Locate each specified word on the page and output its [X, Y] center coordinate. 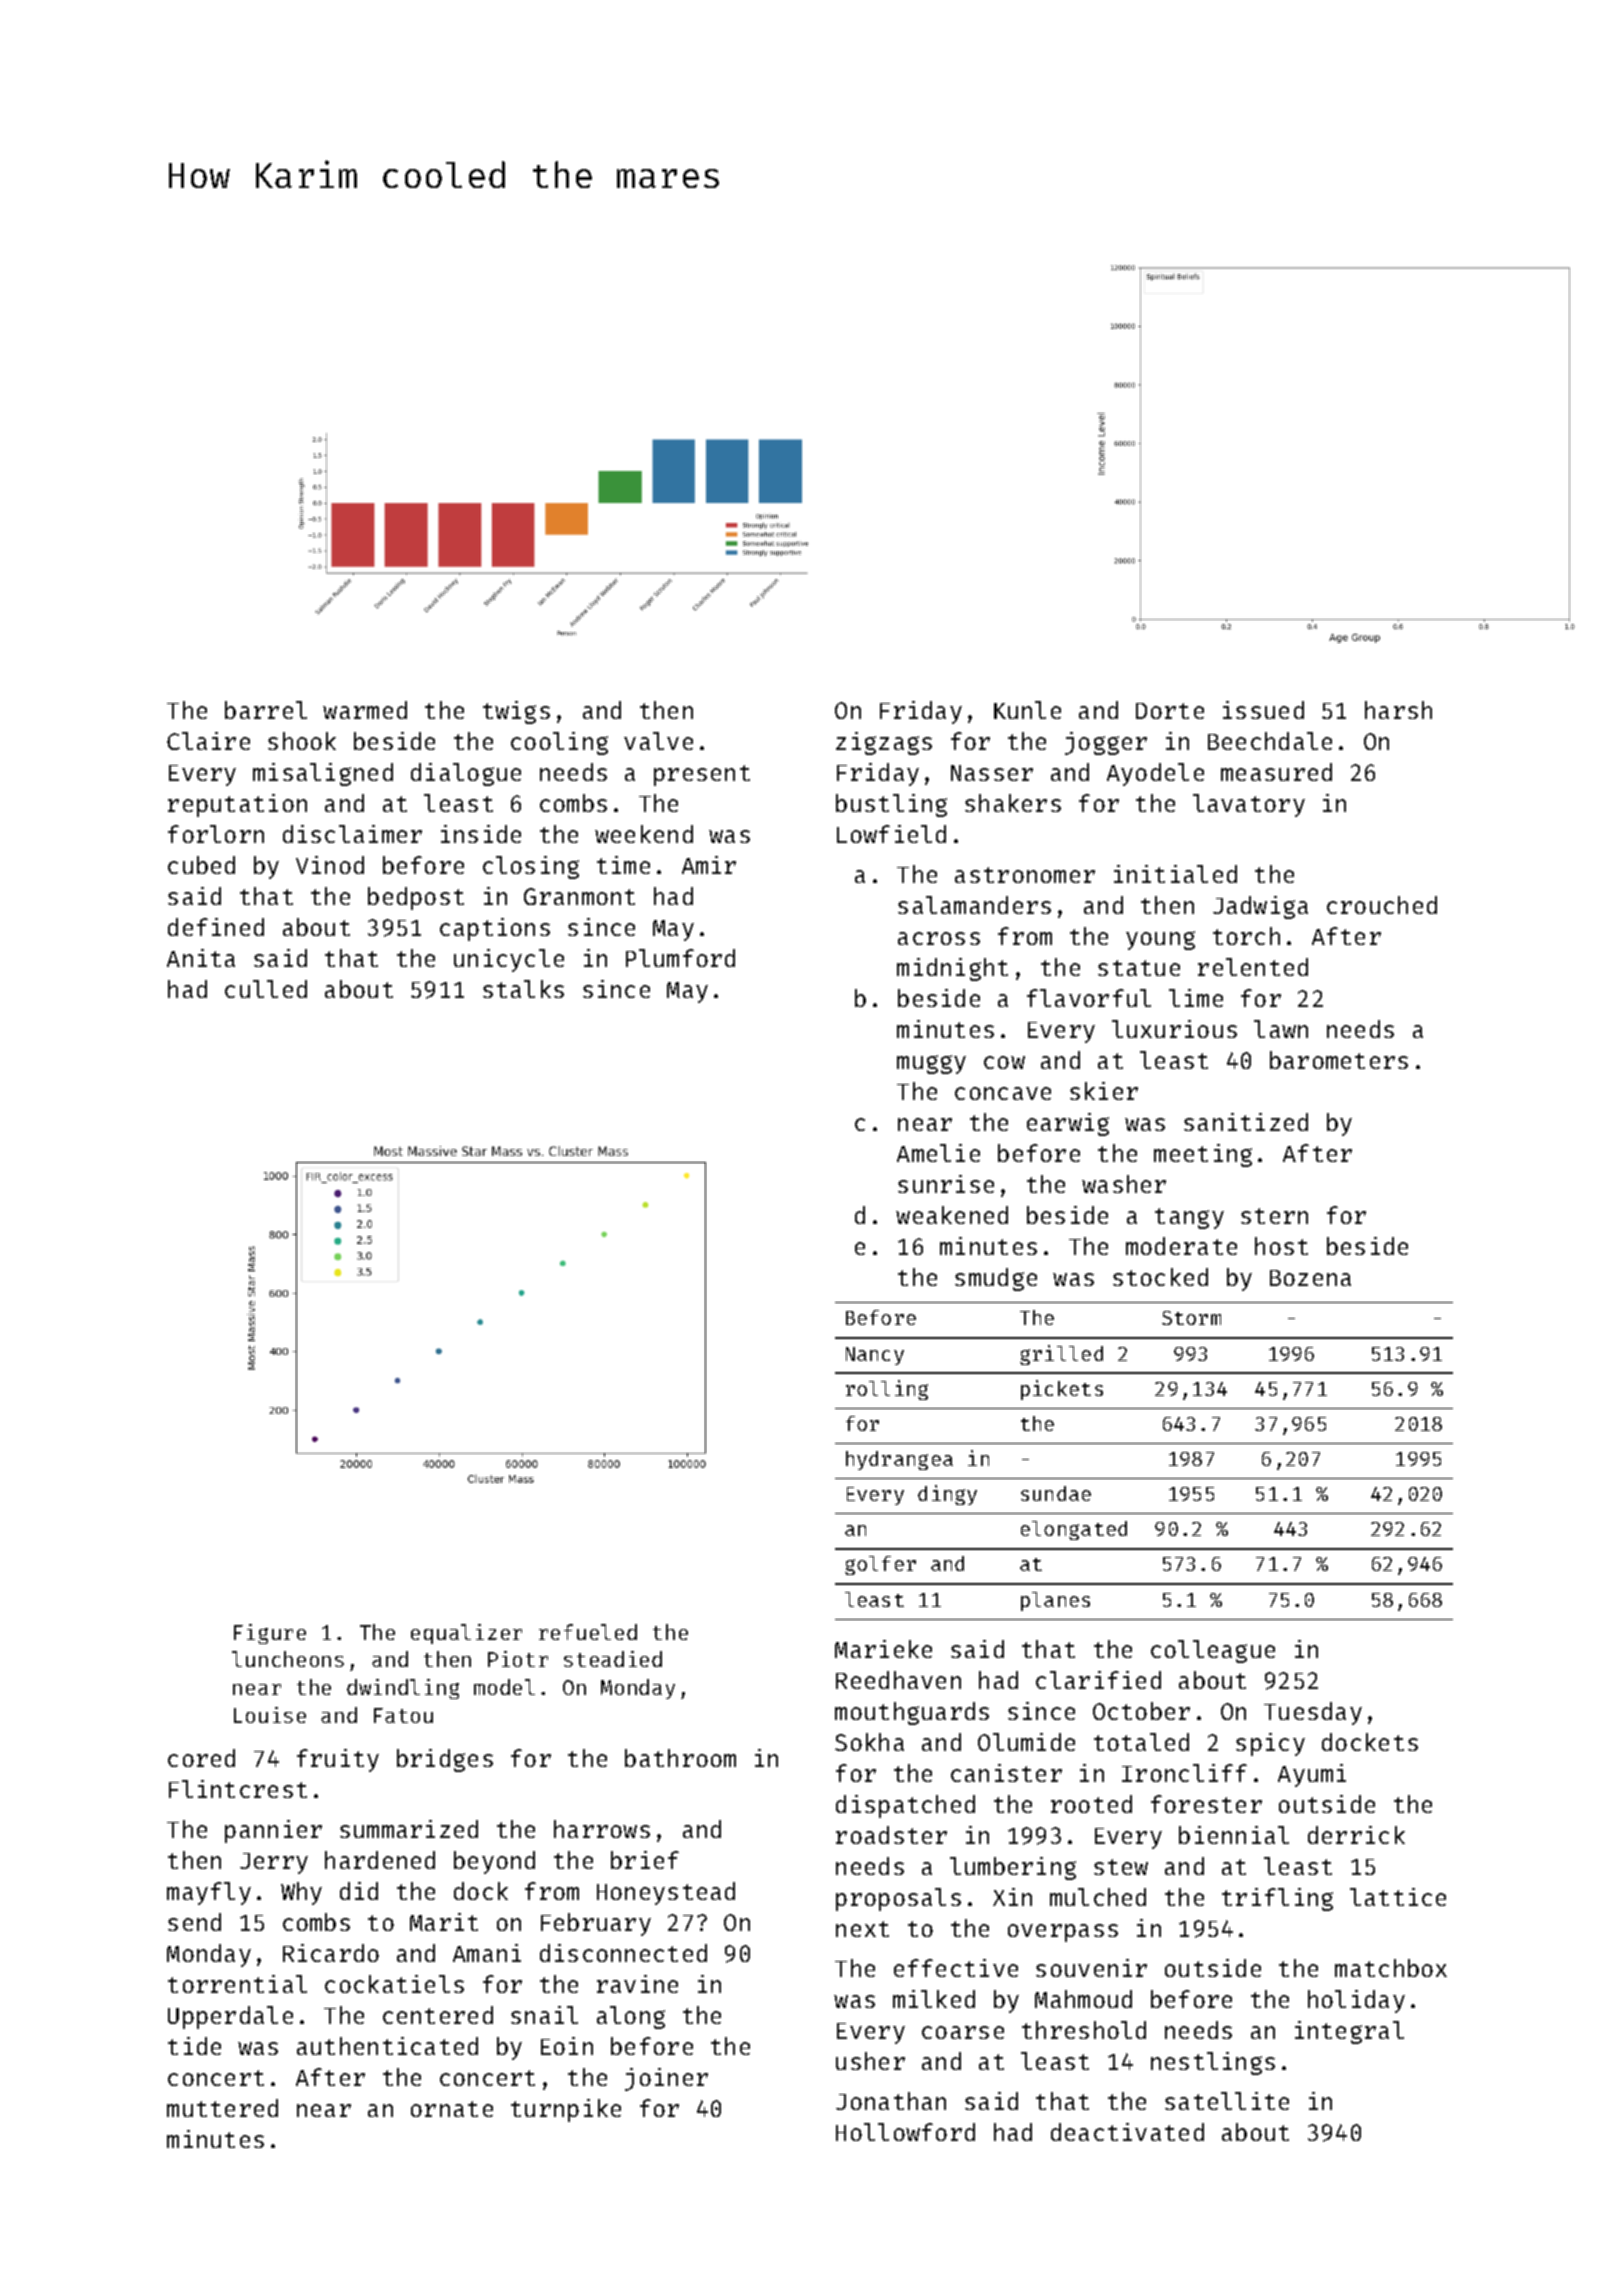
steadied [613, 1659]
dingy [947, 1495]
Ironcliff [1184, 1773]
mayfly [209, 1893]
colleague [1213, 1651]
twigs [516, 712]
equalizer [466, 1634]
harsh [1398, 710]
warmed [365, 710]
